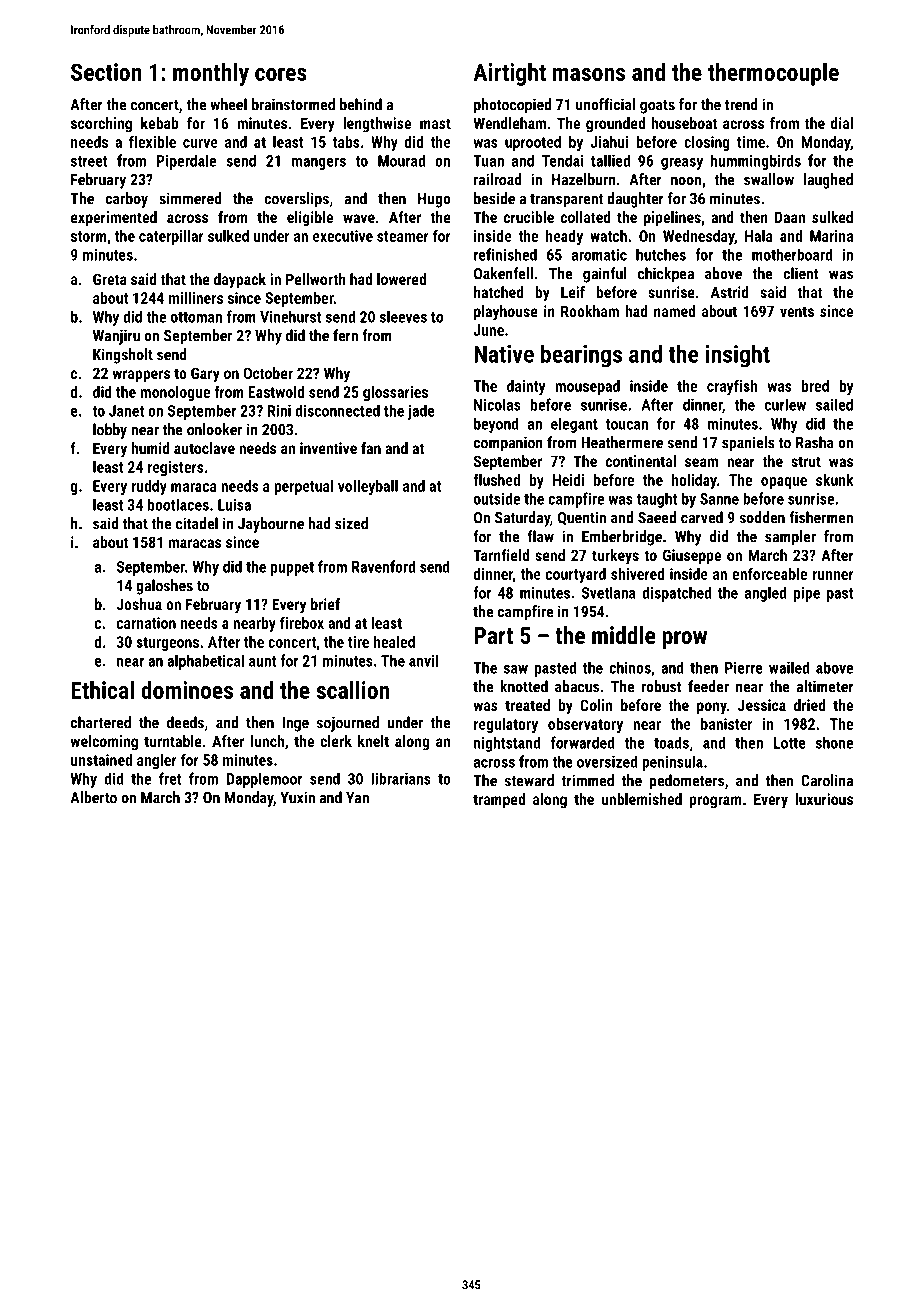  Describe the element at coordinates (106, 72) in the page. I see `Section` at that location.
